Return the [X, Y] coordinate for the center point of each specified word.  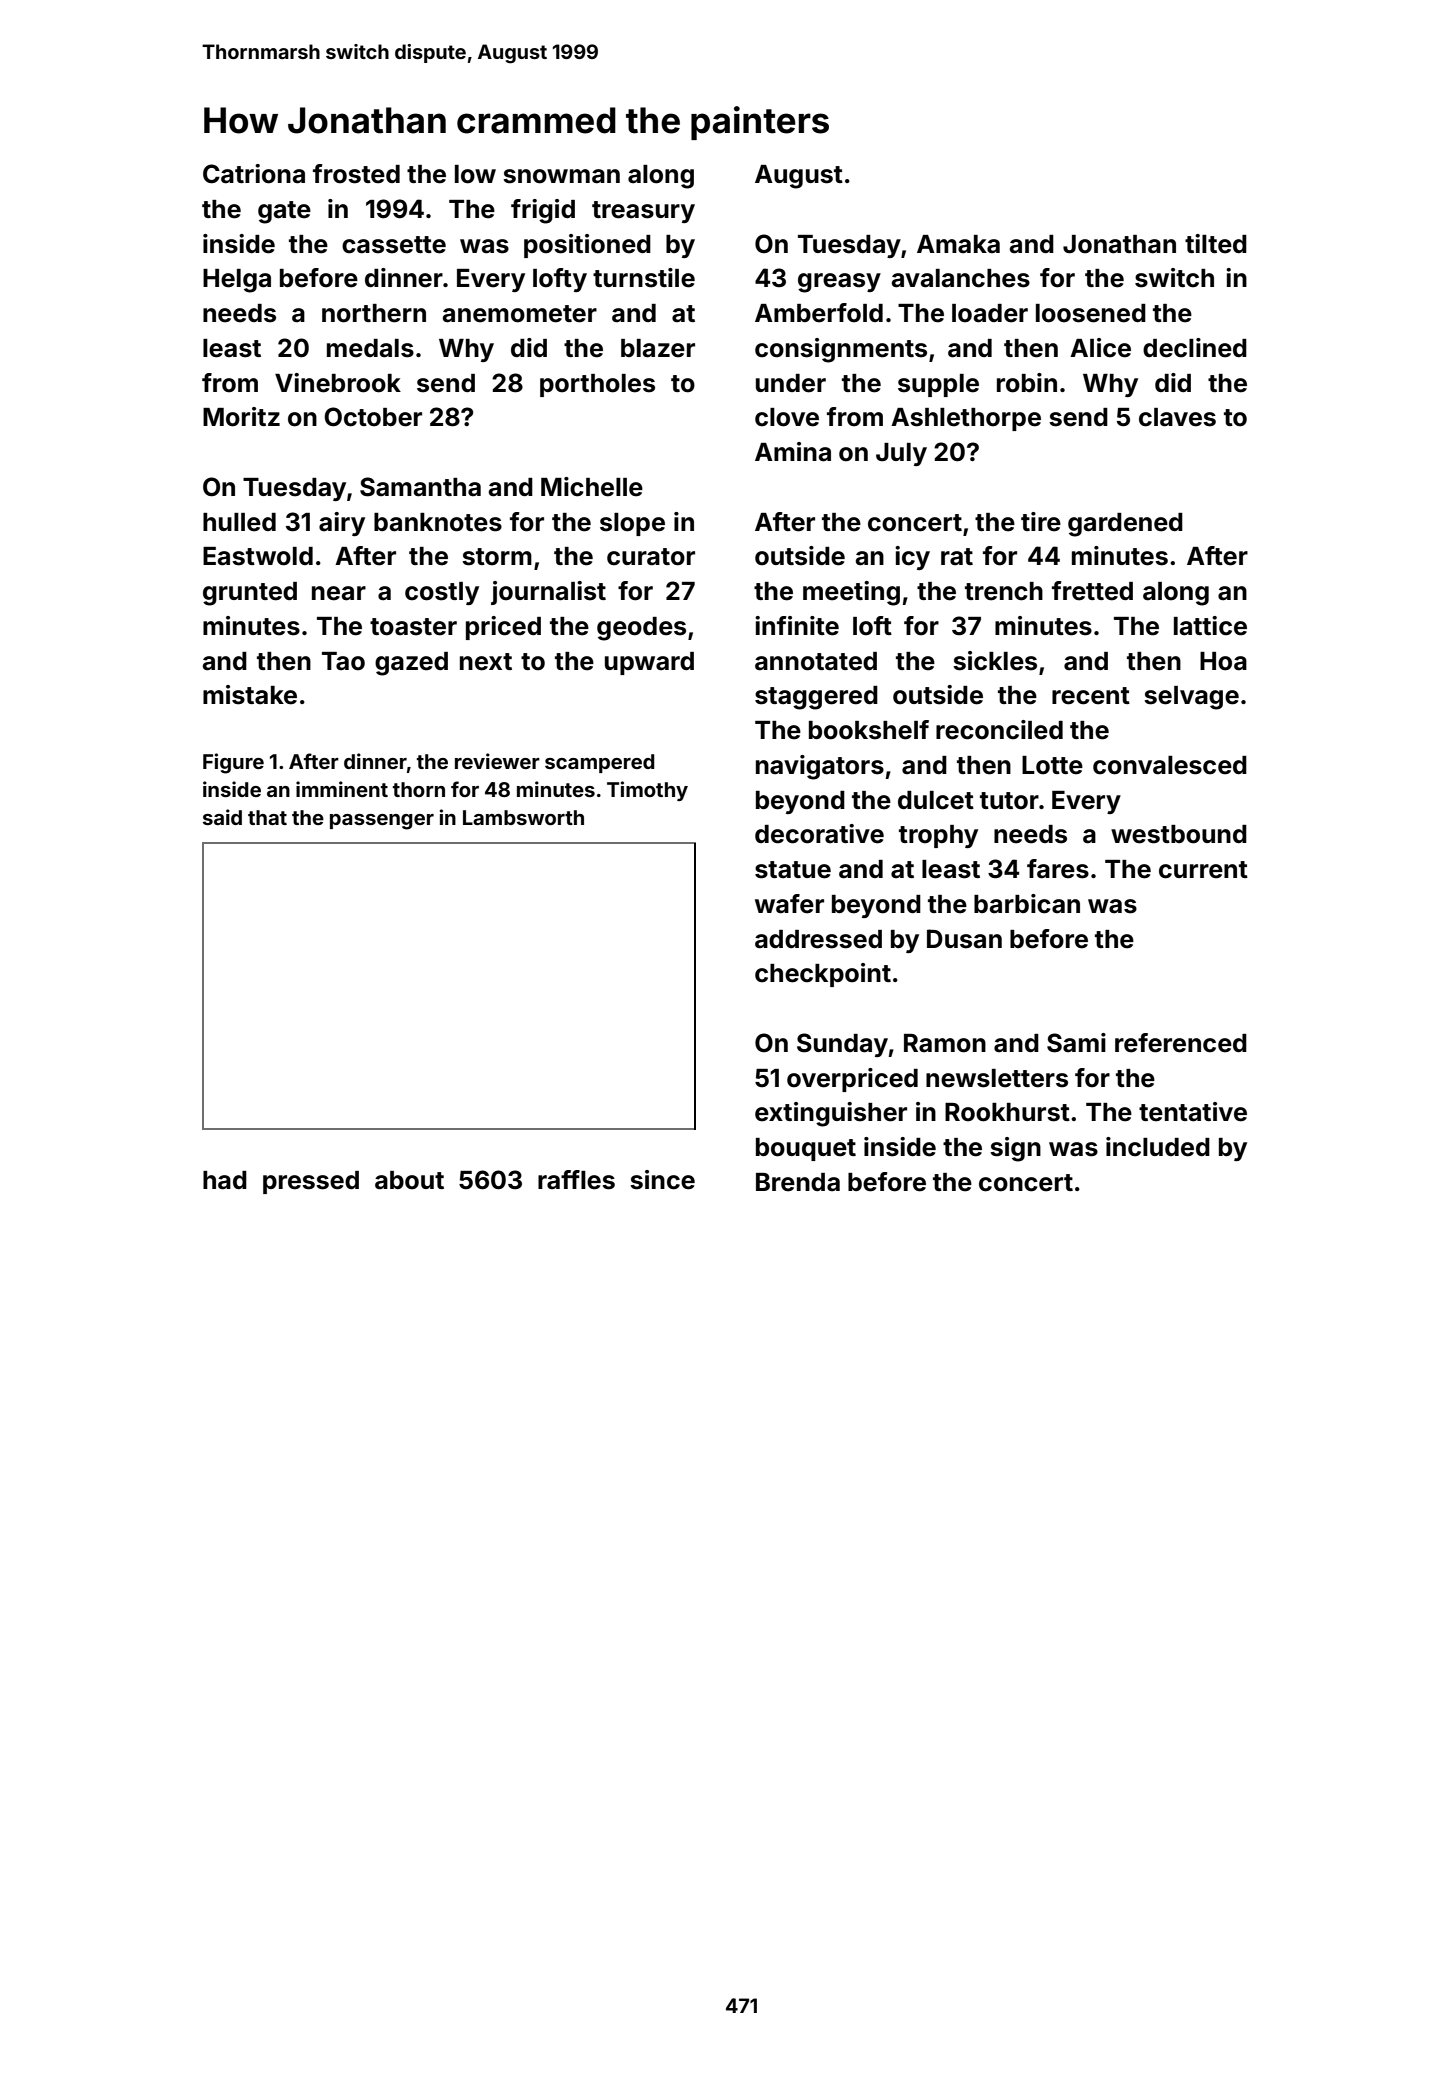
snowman [561, 176]
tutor [1009, 801]
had [225, 1180]
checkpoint [823, 975]
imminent [342, 789]
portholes [597, 385]
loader [990, 313]
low [475, 174]
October [373, 417]
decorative [819, 834]
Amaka [958, 244]
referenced [1181, 1043]
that [267, 817]
